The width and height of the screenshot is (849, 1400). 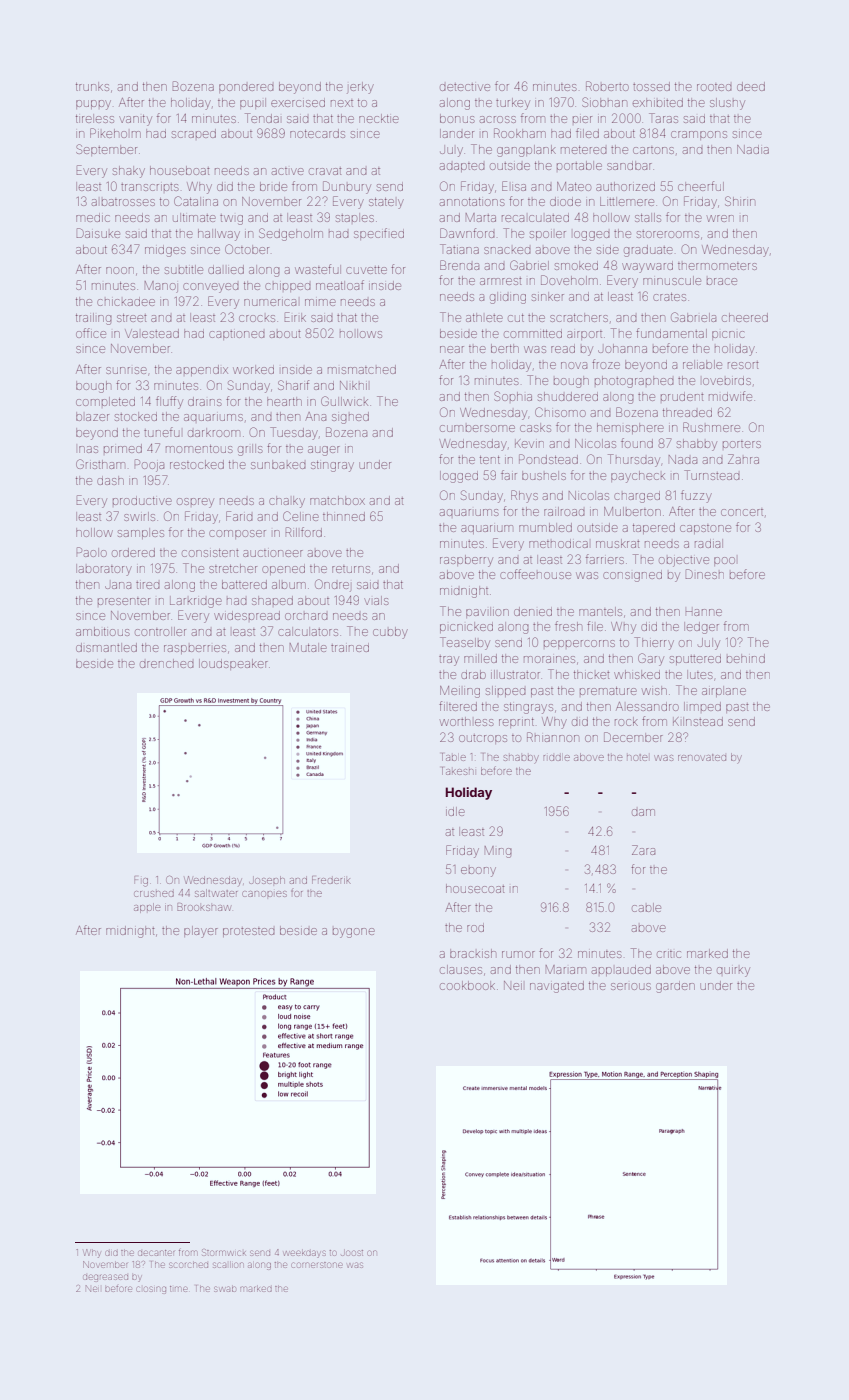 I want to click on cookbook, so click(x=467, y=985).
